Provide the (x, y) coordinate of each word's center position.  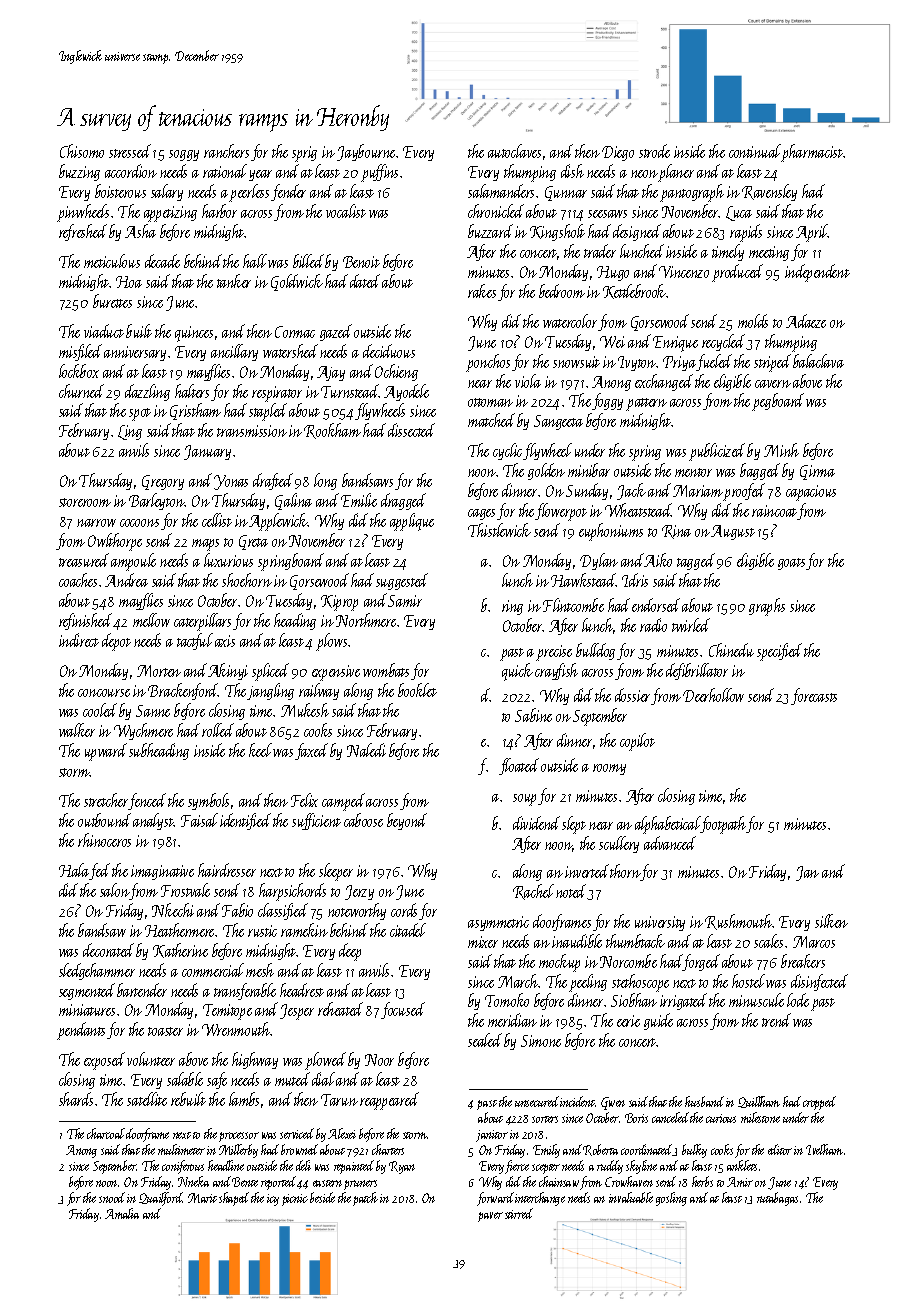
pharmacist (813, 153)
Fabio (237, 910)
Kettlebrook (634, 291)
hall (255, 261)
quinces (194, 334)
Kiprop (339, 603)
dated (365, 281)
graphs (767, 607)
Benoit (361, 262)
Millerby (238, 1151)
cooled (100, 710)
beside (322, 1197)
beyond (407, 821)
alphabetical (668, 825)
